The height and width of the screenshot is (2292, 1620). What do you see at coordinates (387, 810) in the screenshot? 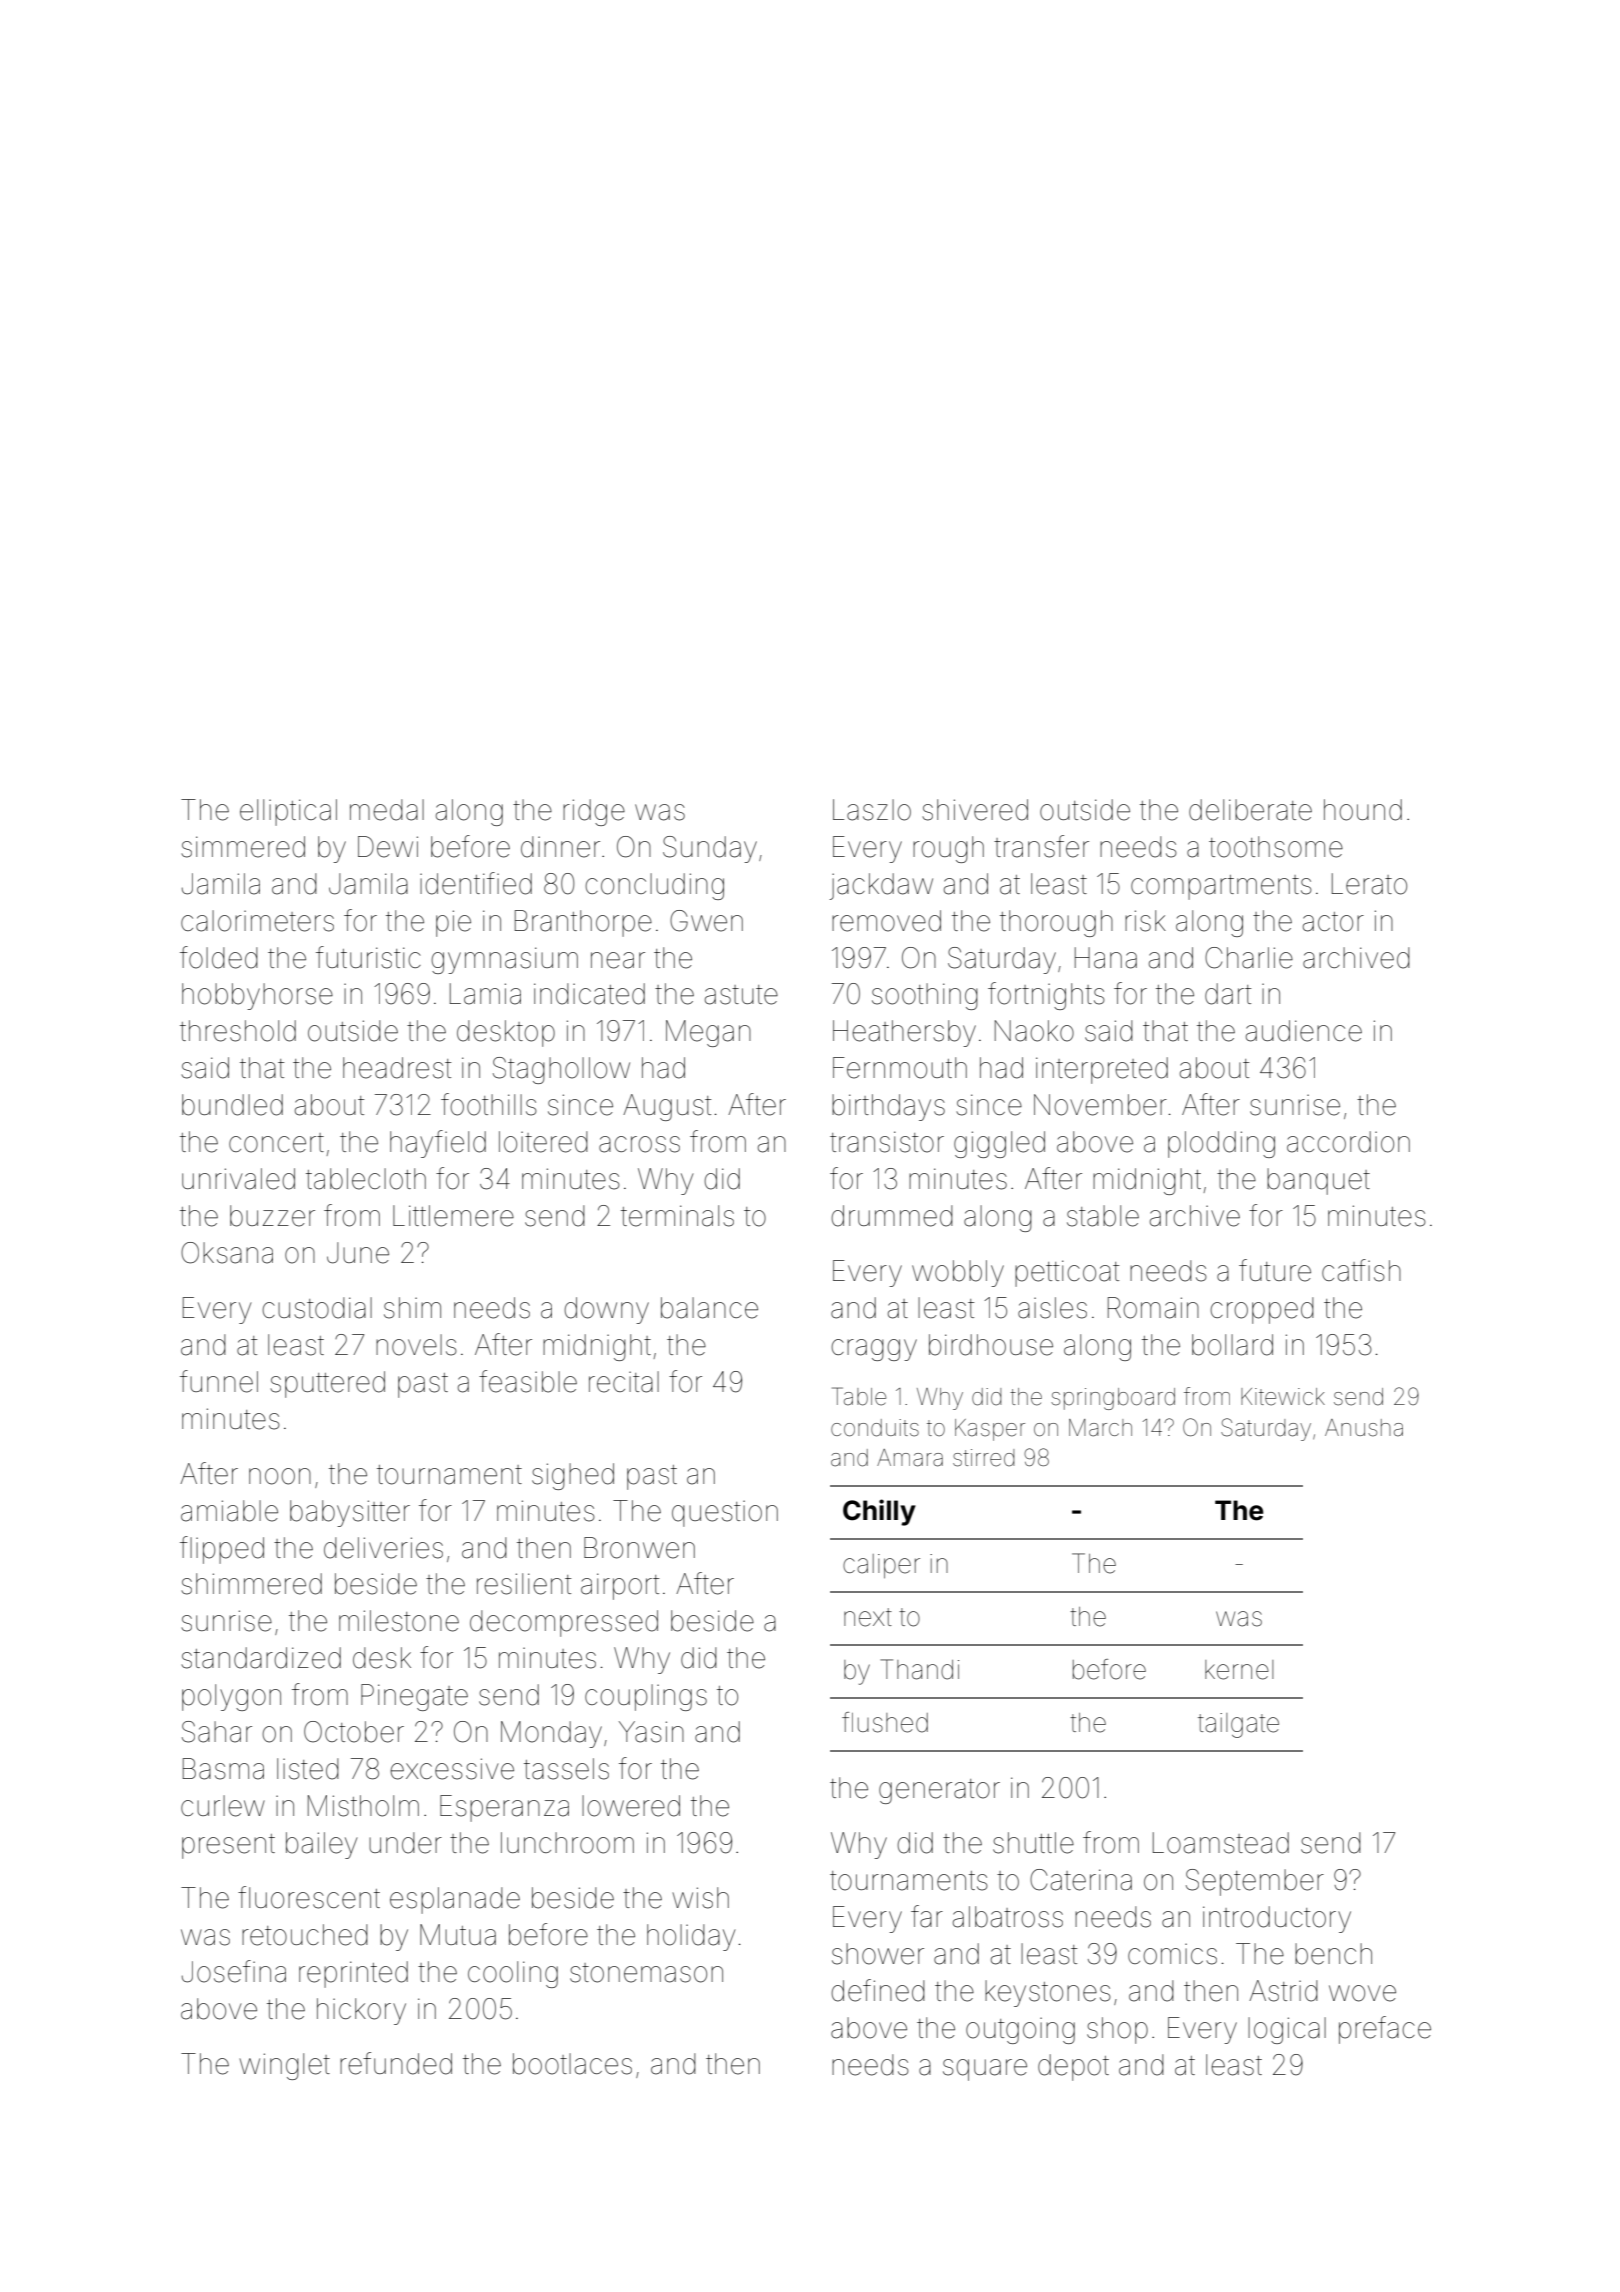
I see `medal` at bounding box center [387, 810].
